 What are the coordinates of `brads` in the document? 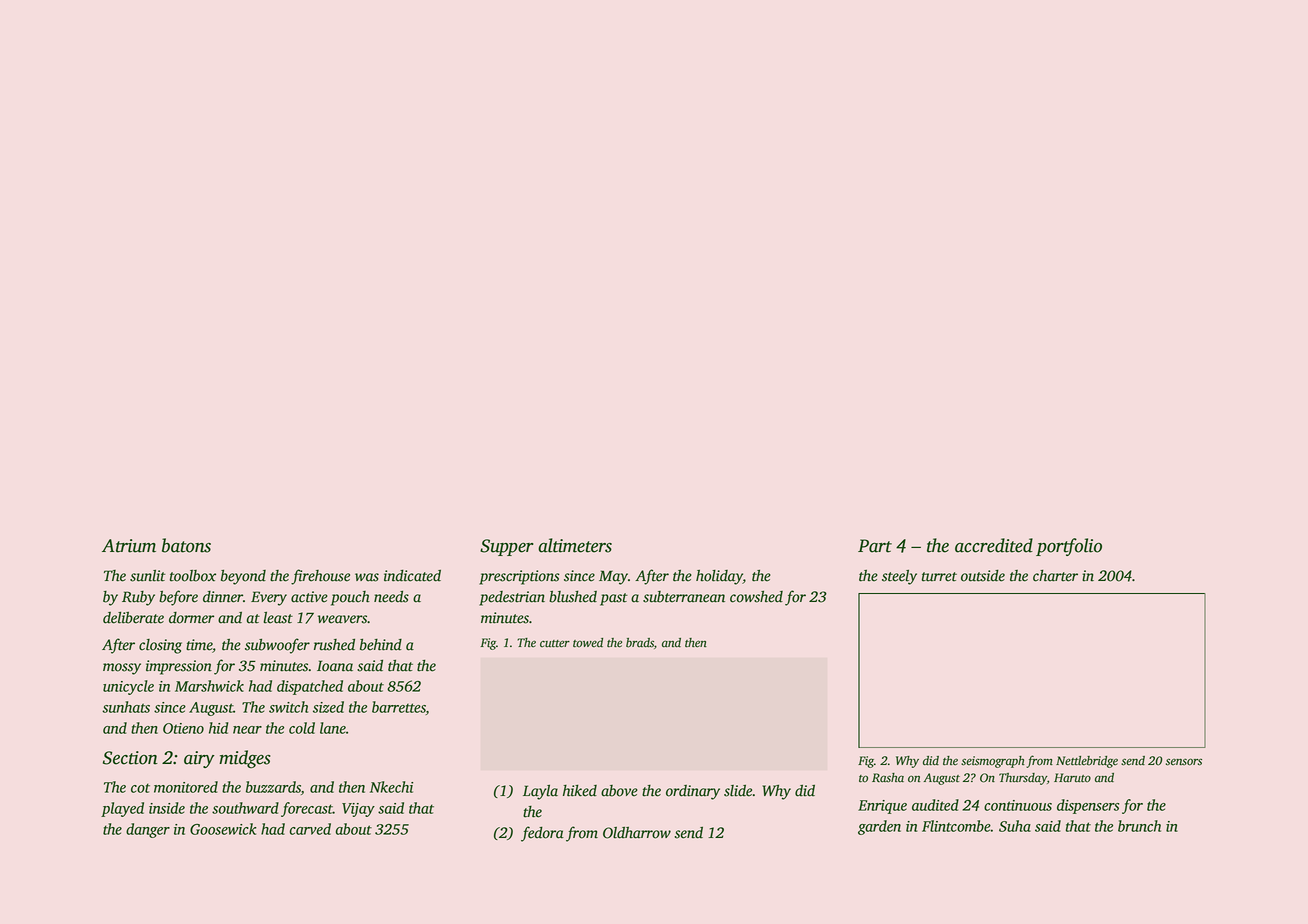 It's located at (640, 643).
